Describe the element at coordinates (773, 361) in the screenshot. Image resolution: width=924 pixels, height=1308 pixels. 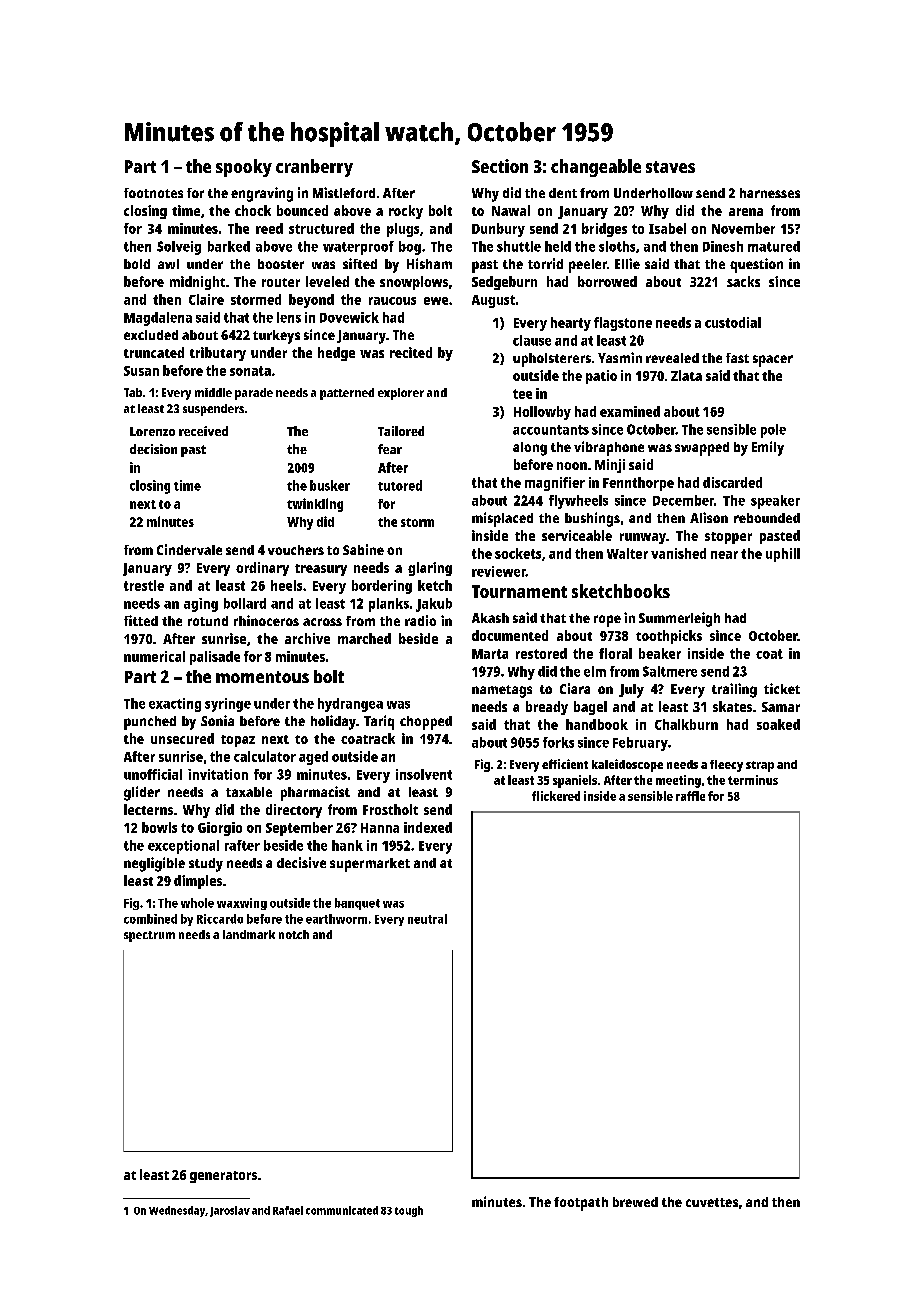
I see `spacer` at that location.
